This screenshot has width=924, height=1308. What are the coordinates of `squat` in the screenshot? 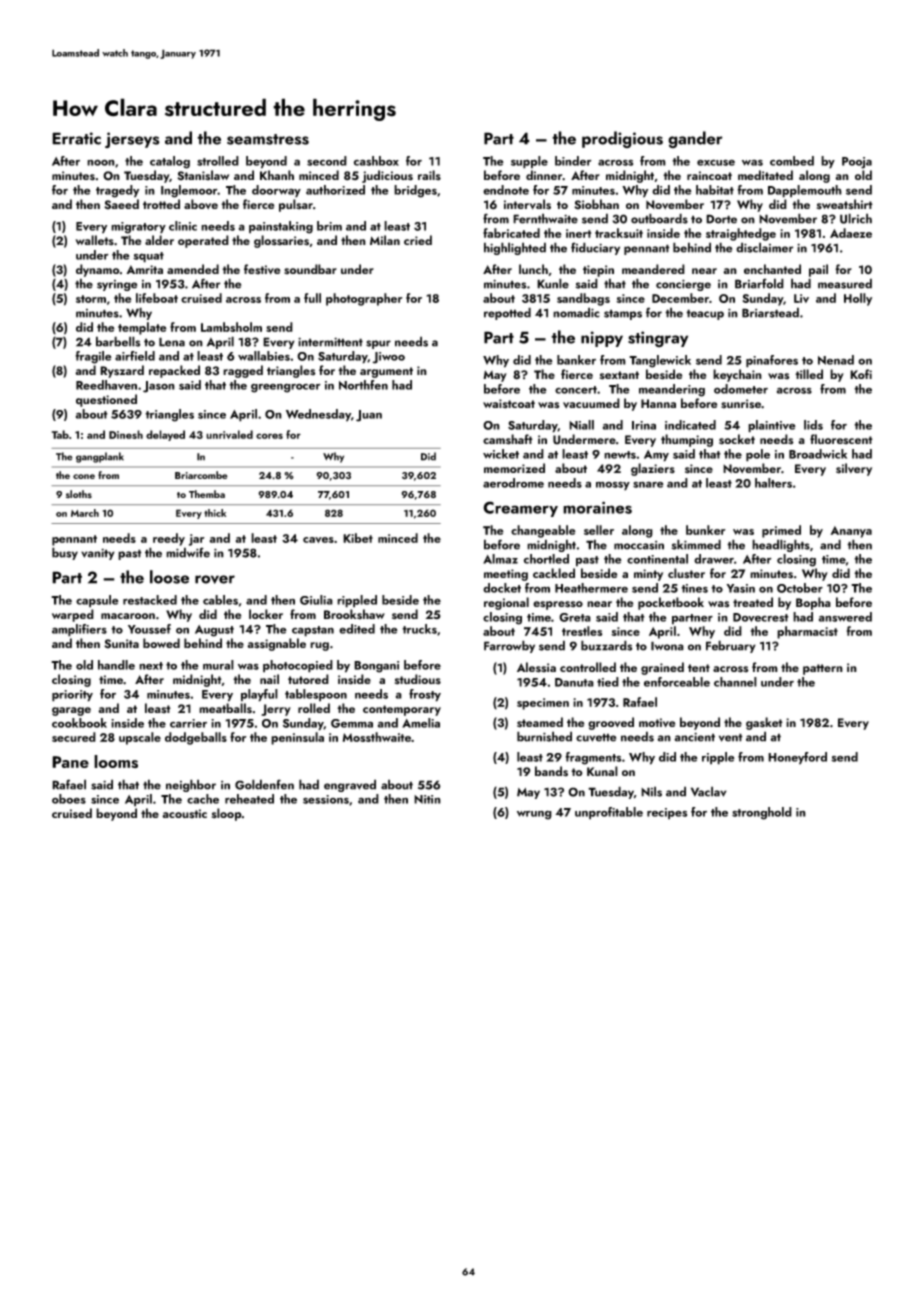 It's located at (148, 257).
